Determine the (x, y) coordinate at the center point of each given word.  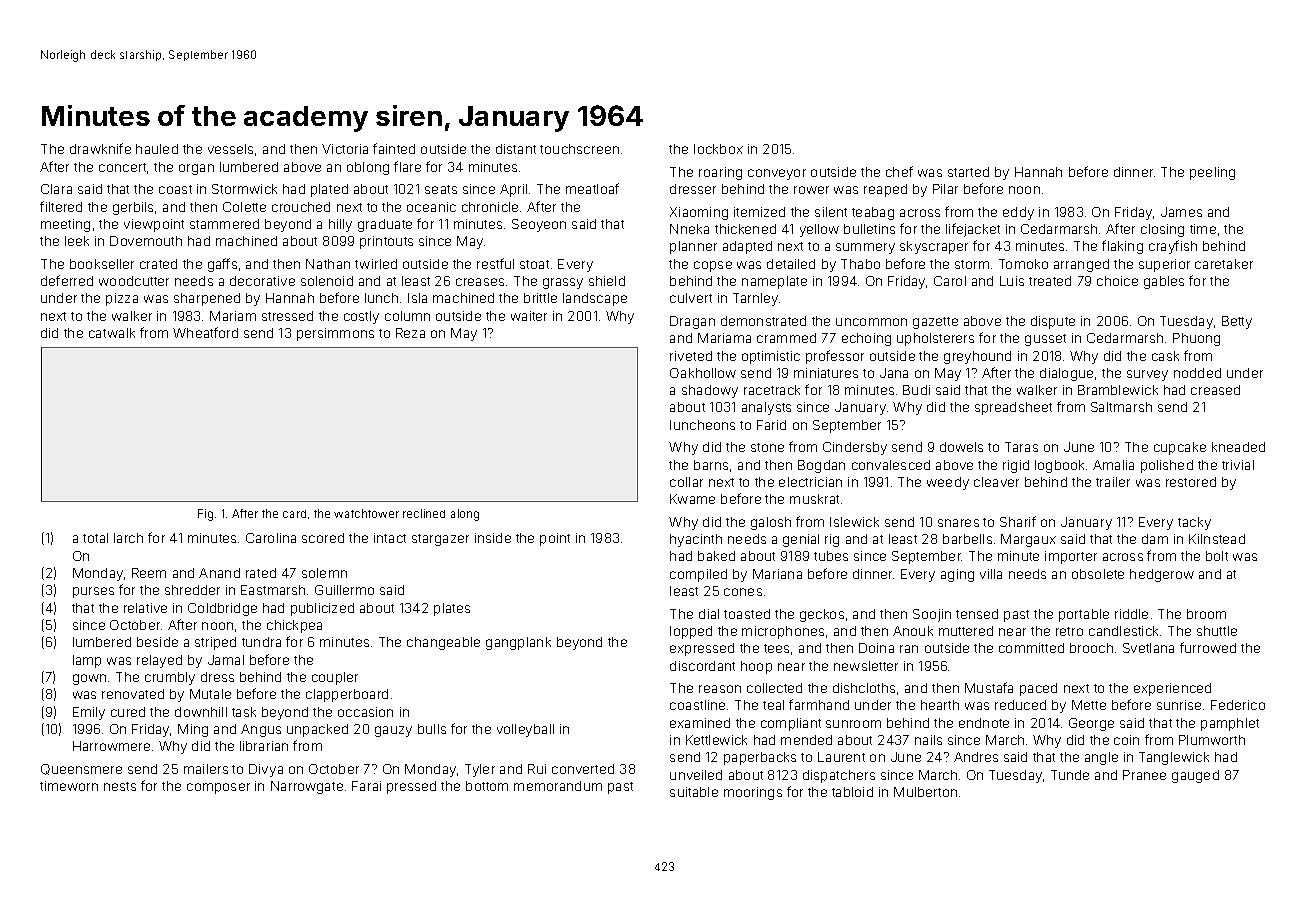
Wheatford (205, 332)
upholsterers (935, 339)
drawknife (100, 148)
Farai (366, 786)
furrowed (1208, 647)
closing (1162, 230)
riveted (691, 356)
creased (1215, 390)
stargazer (440, 540)
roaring (720, 173)
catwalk (112, 333)
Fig (205, 515)
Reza (410, 333)
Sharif (1018, 521)
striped (215, 643)
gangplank (518, 643)
